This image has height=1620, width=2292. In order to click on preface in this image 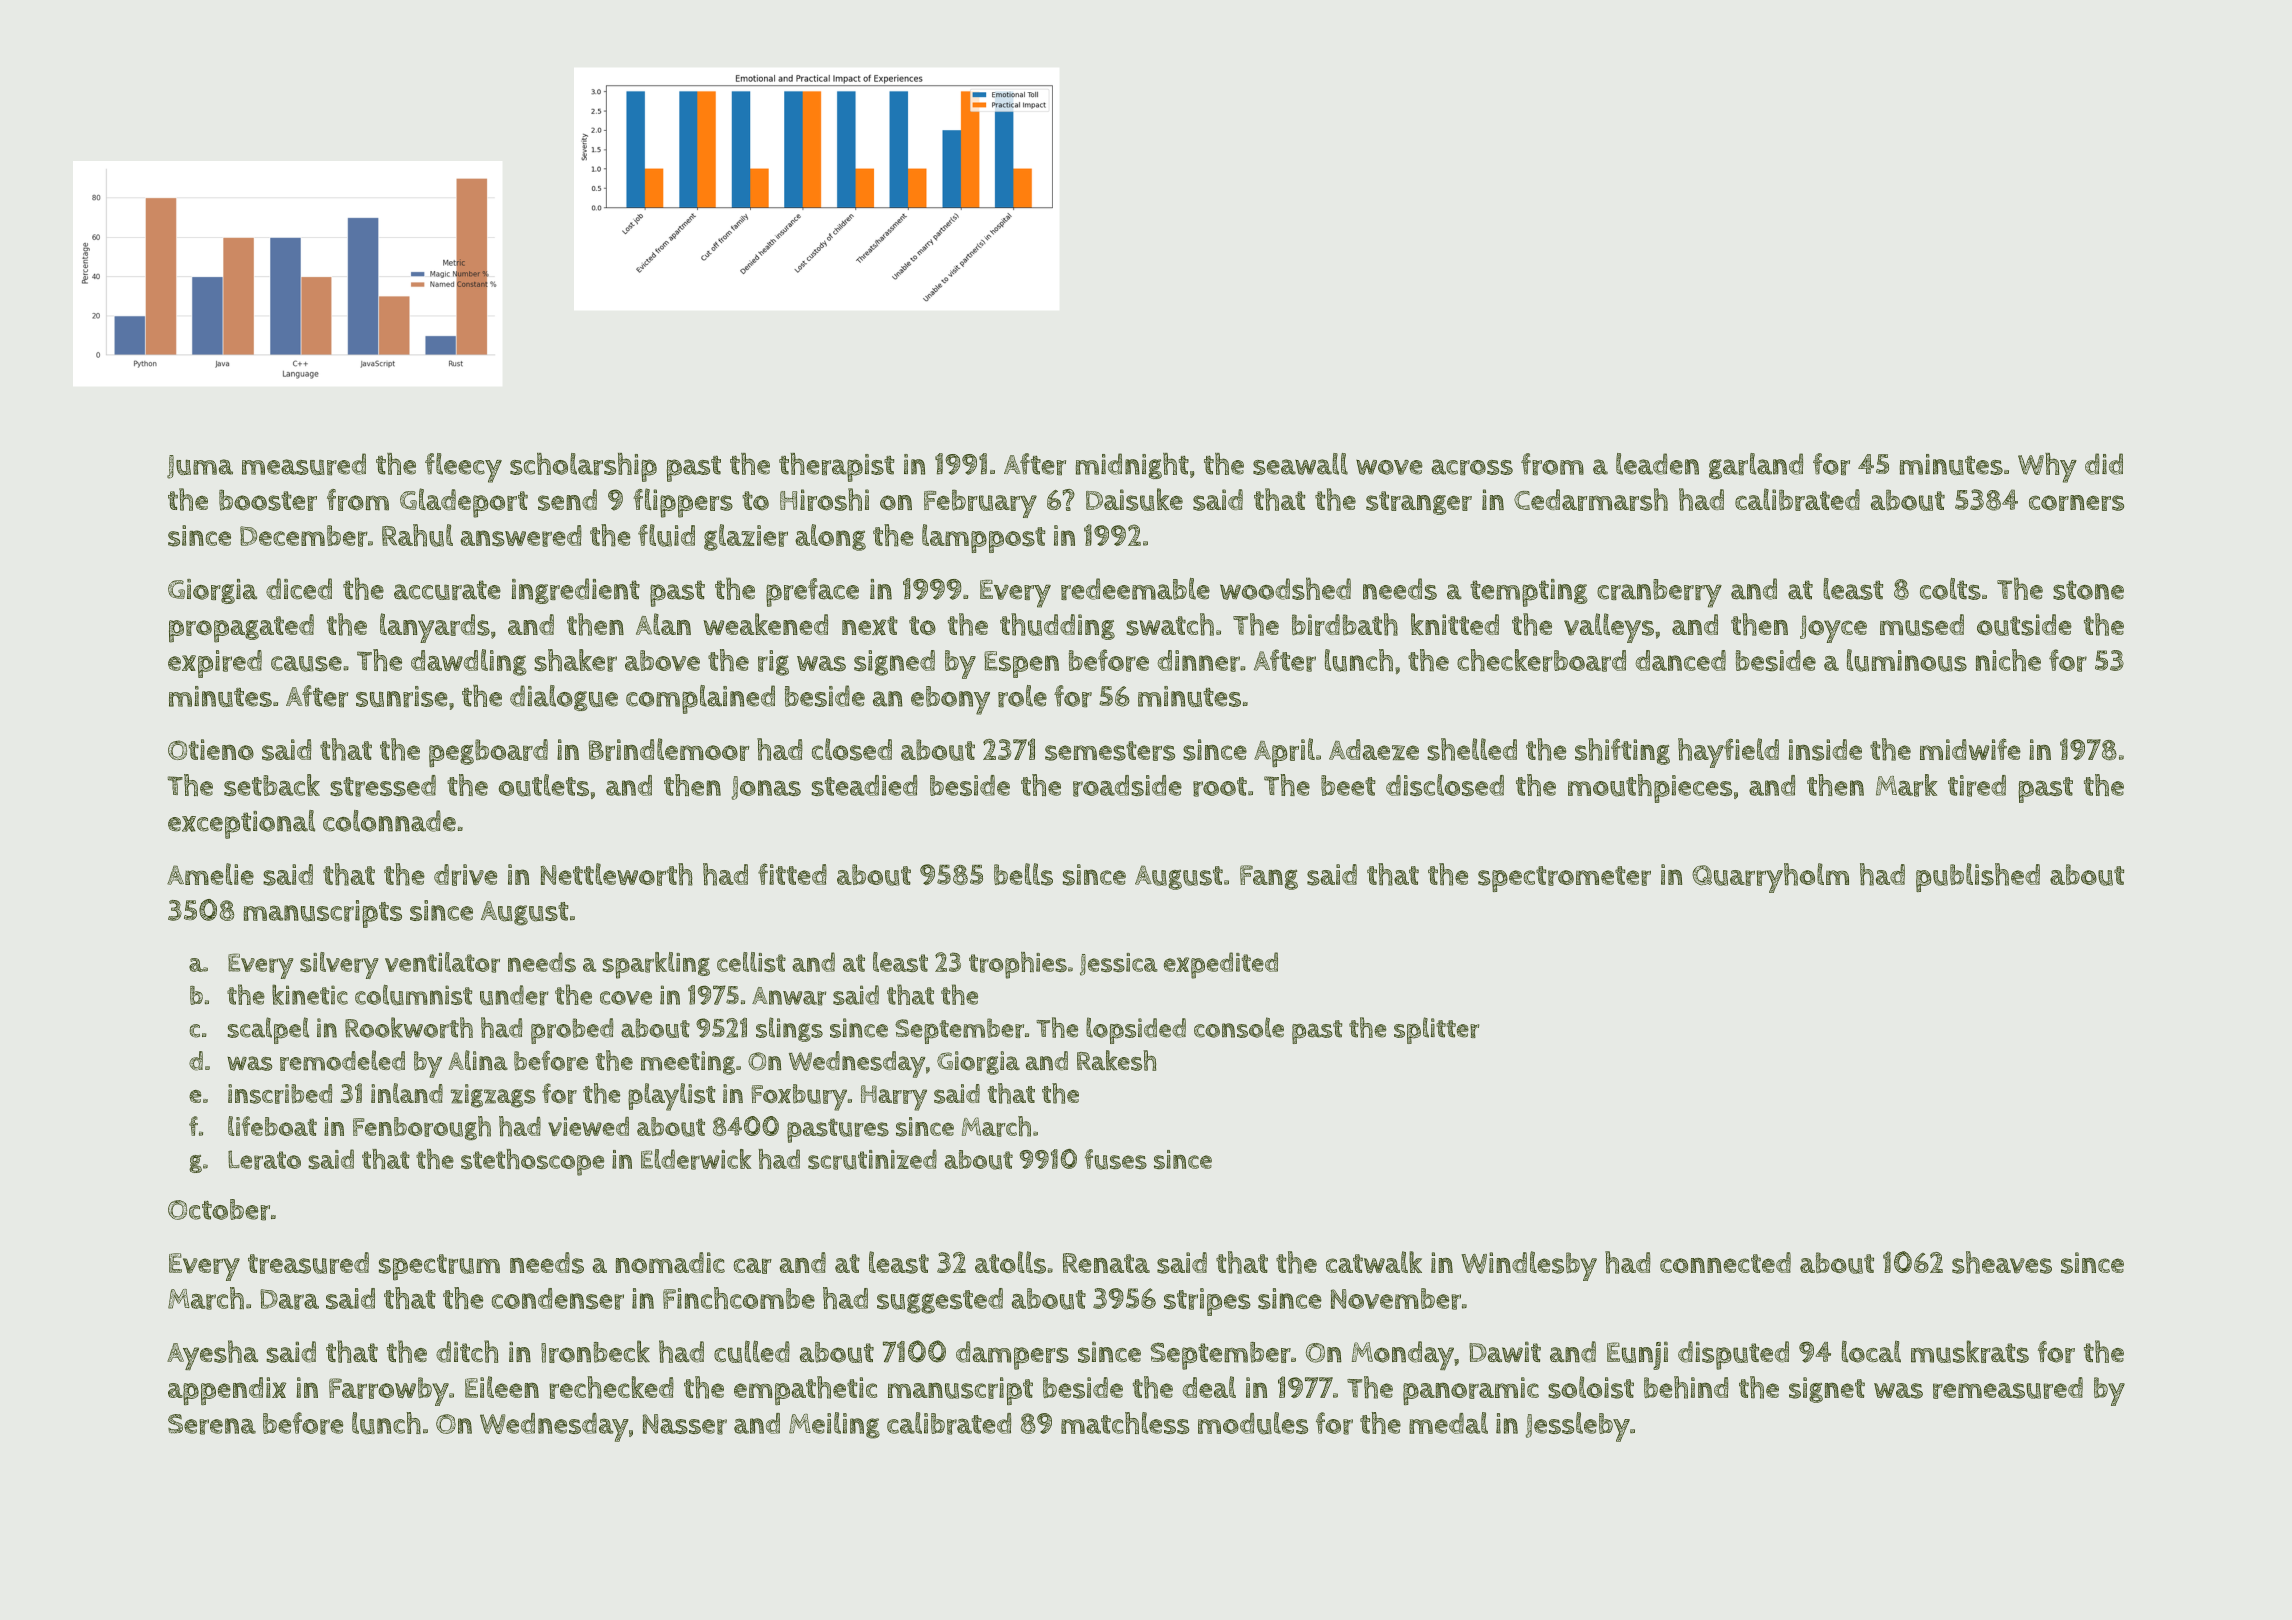, I will do `click(812, 592)`.
